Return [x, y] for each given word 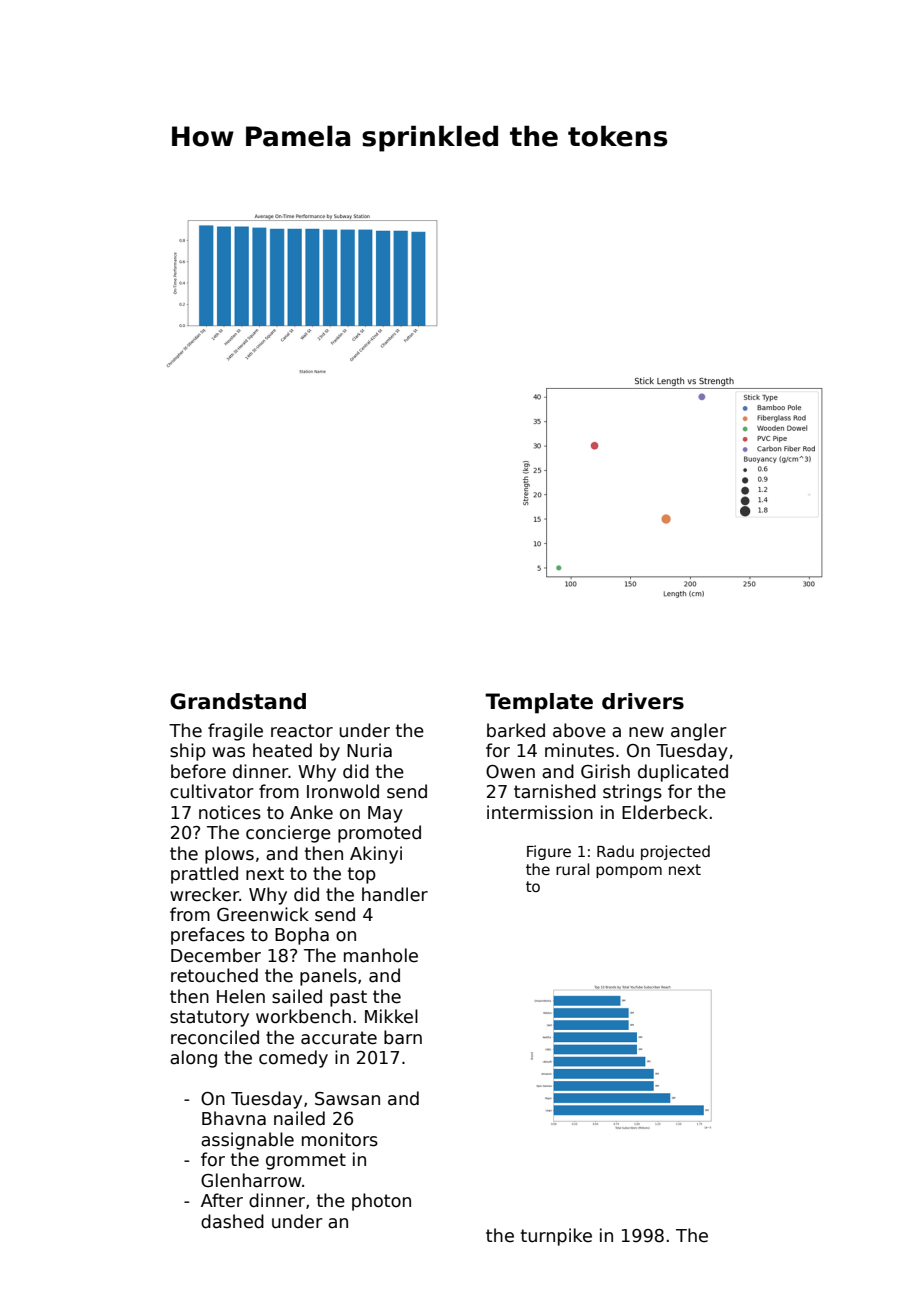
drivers [643, 701]
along [193, 1059]
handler [395, 894]
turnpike [556, 1237]
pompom [629, 872]
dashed [232, 1221]
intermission [540, 812]
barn [403, 1037]
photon [381, 1202]
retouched [214, 975]
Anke [311, 812]
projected [675, 852]
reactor [302, 731]
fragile [235, 732]
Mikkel [391, 1016]
